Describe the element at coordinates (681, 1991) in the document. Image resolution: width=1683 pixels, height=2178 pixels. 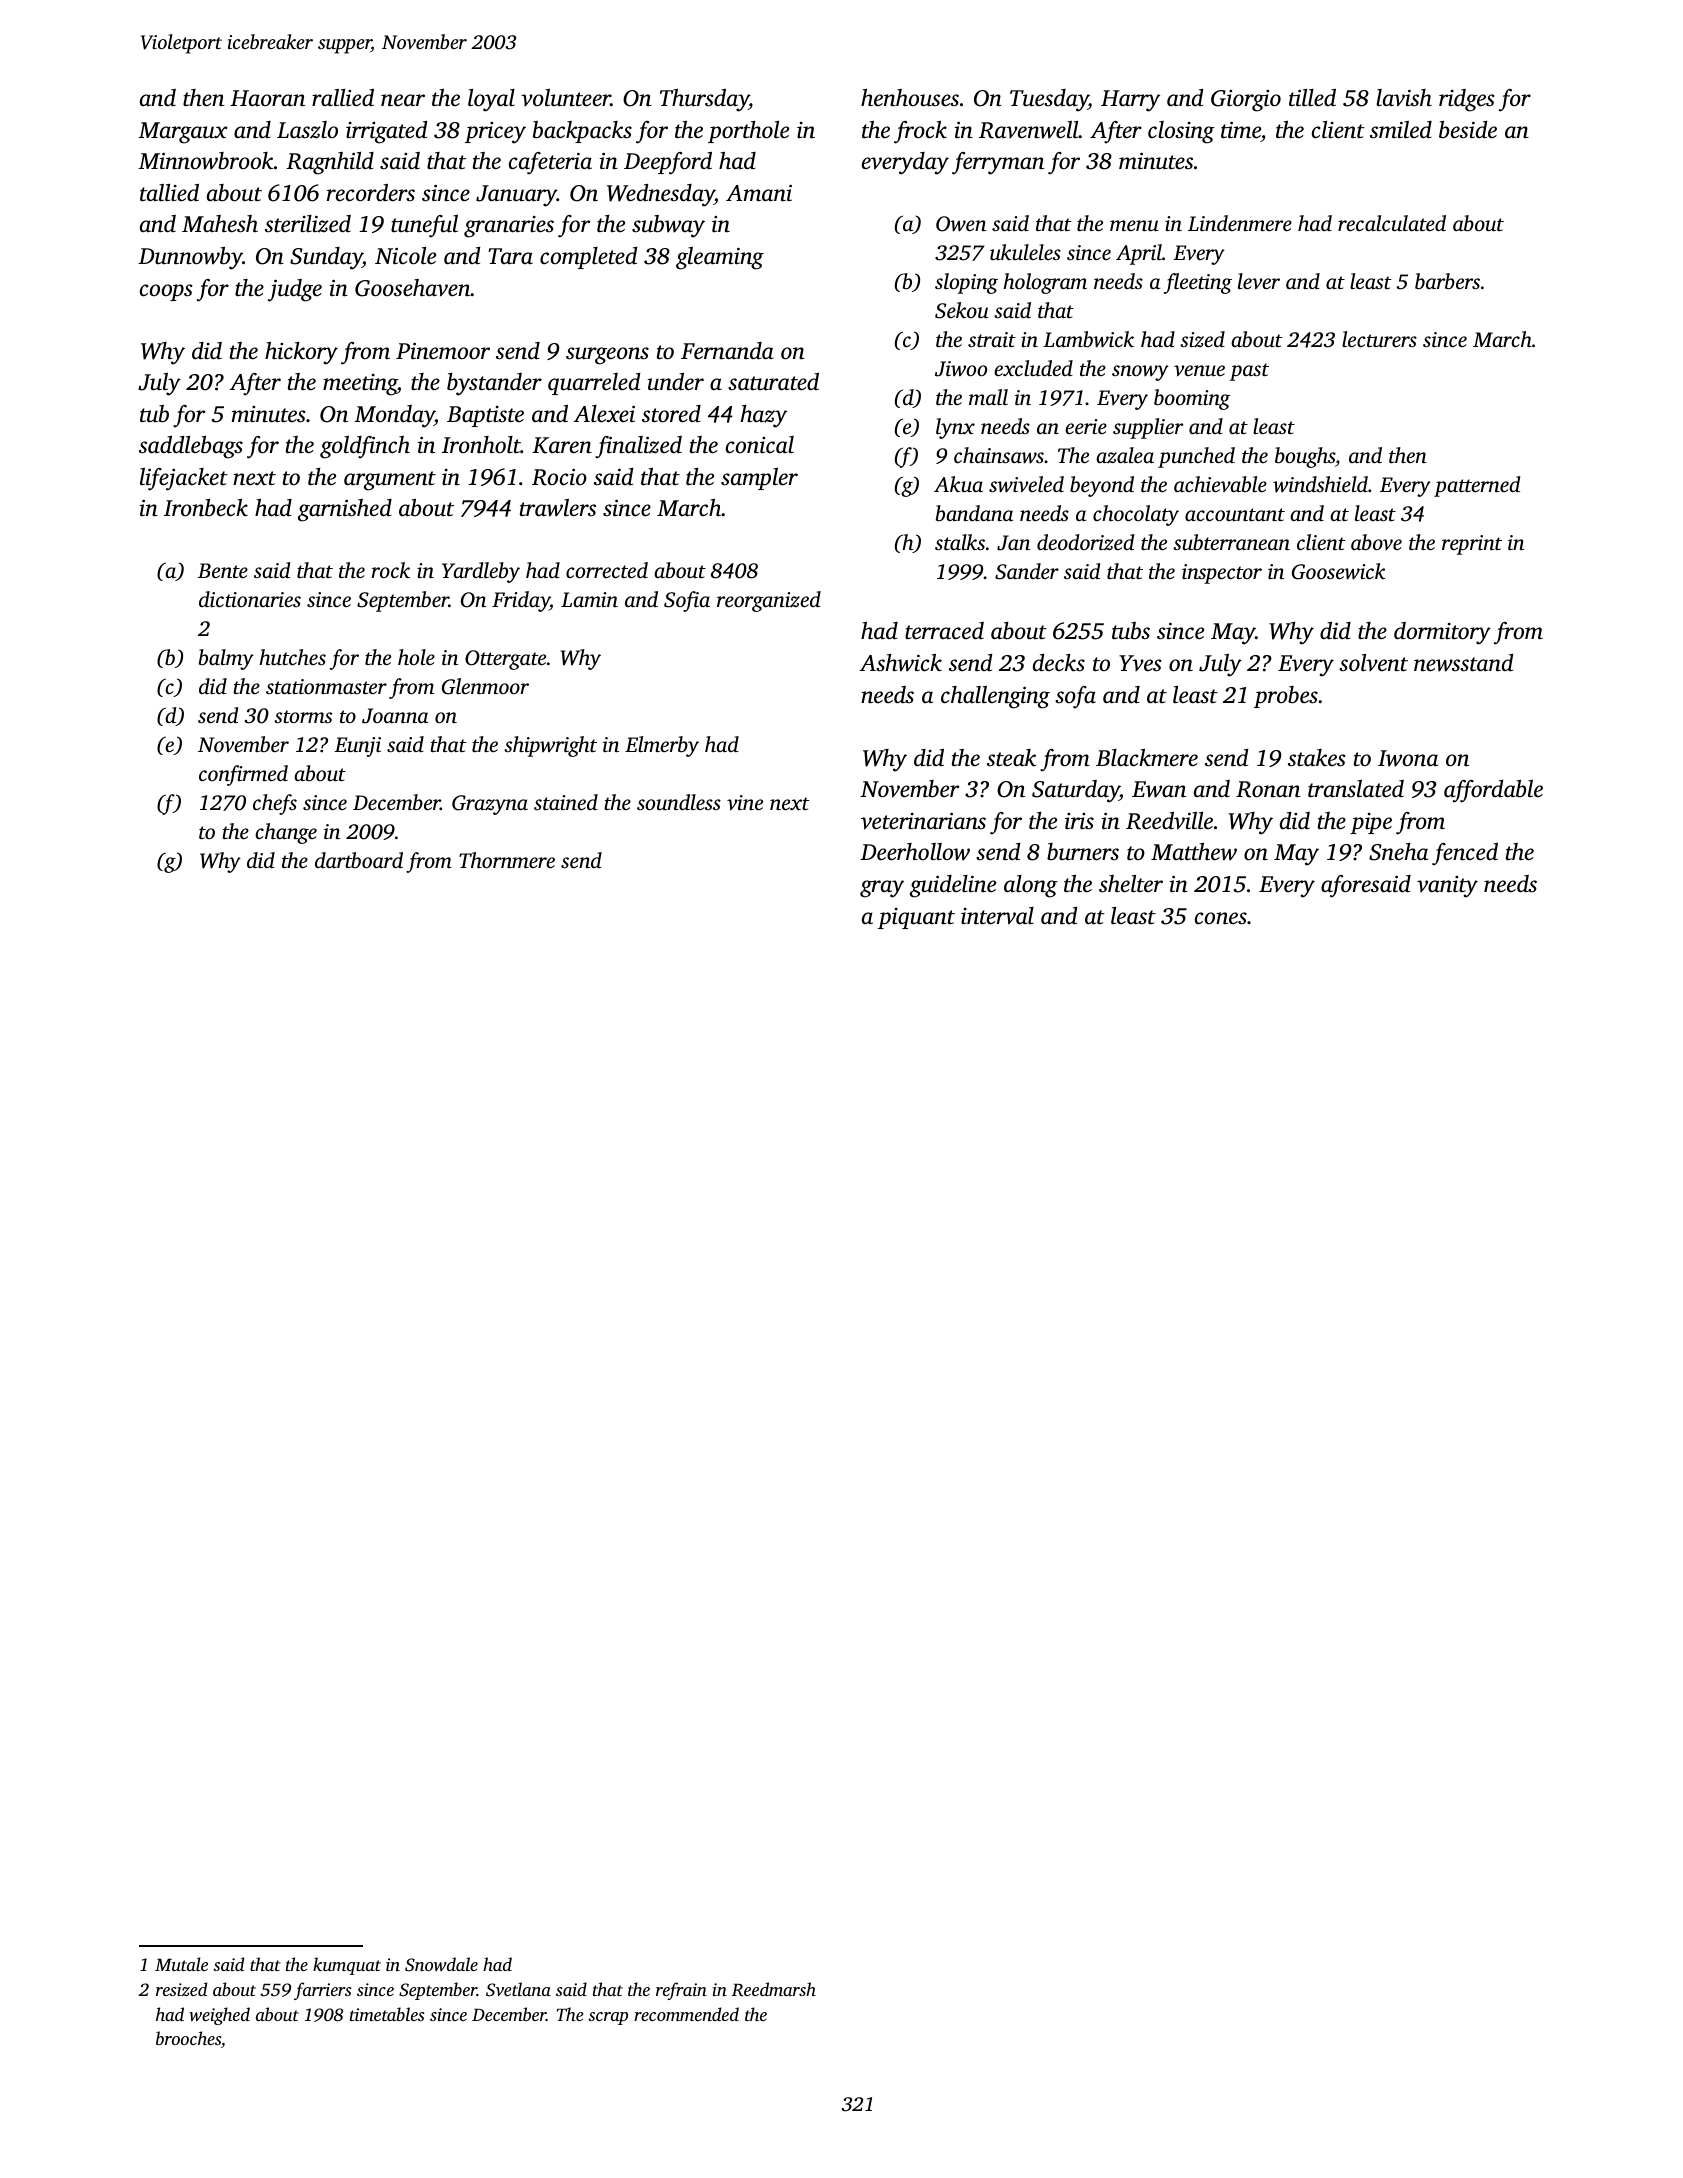
I see `refrain` at that location.
